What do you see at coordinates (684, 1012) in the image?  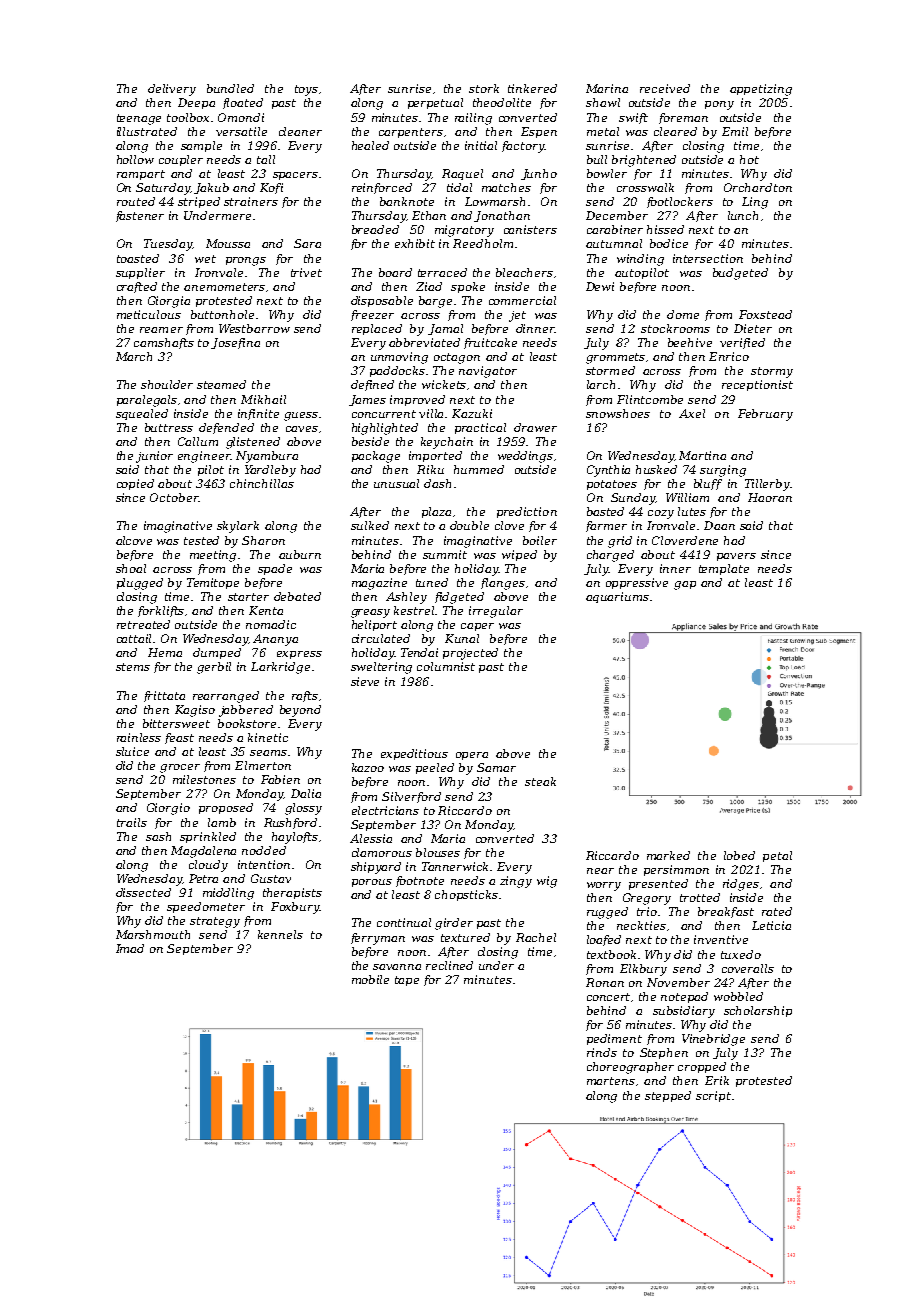 I see `subsidiary` at bounding box center [684, 1012].
